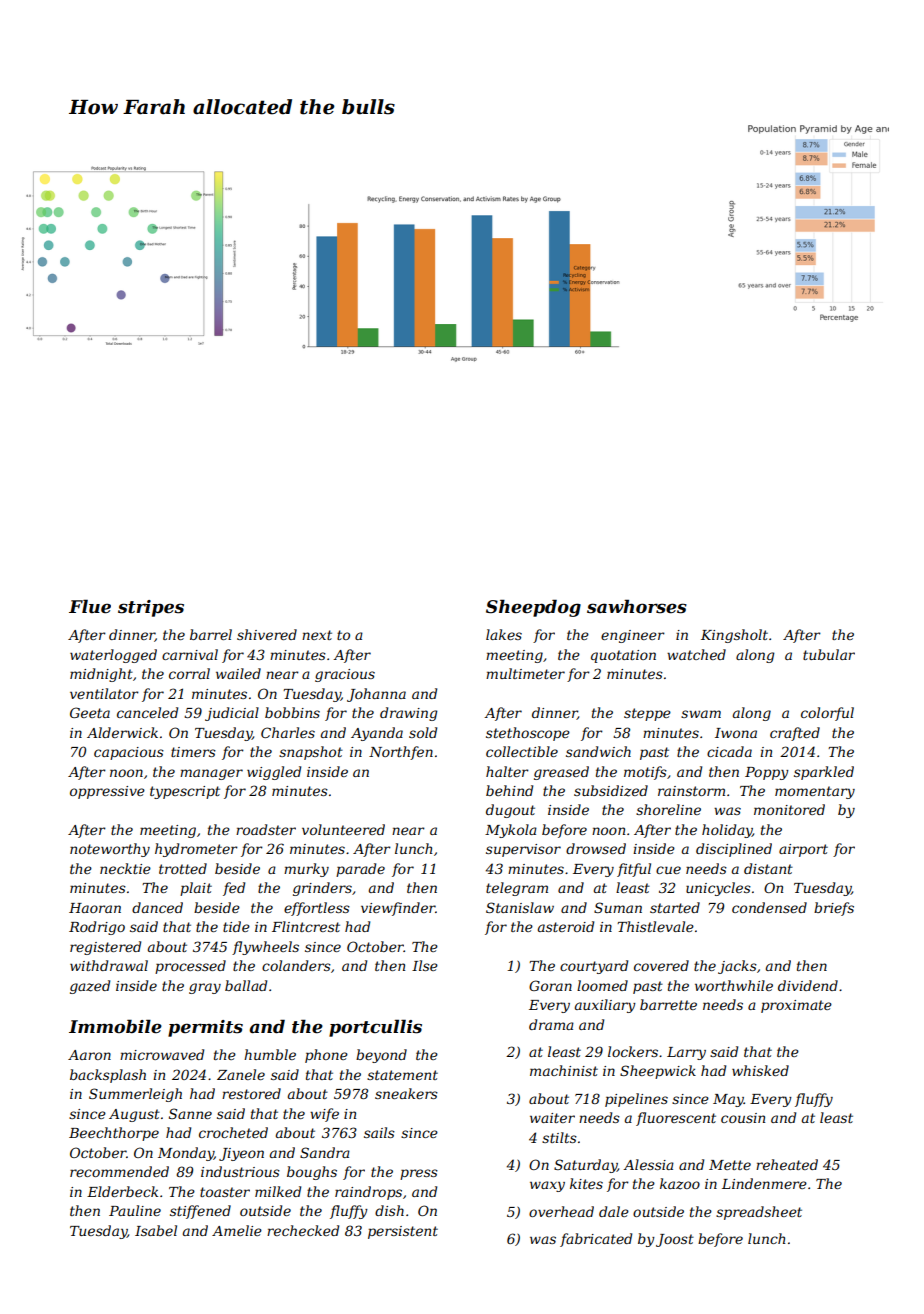 The image size is (924, 1314). What do you see at coordinates (288, 732) in the image?
I see `Charles` at bounding box center [288, 732].
